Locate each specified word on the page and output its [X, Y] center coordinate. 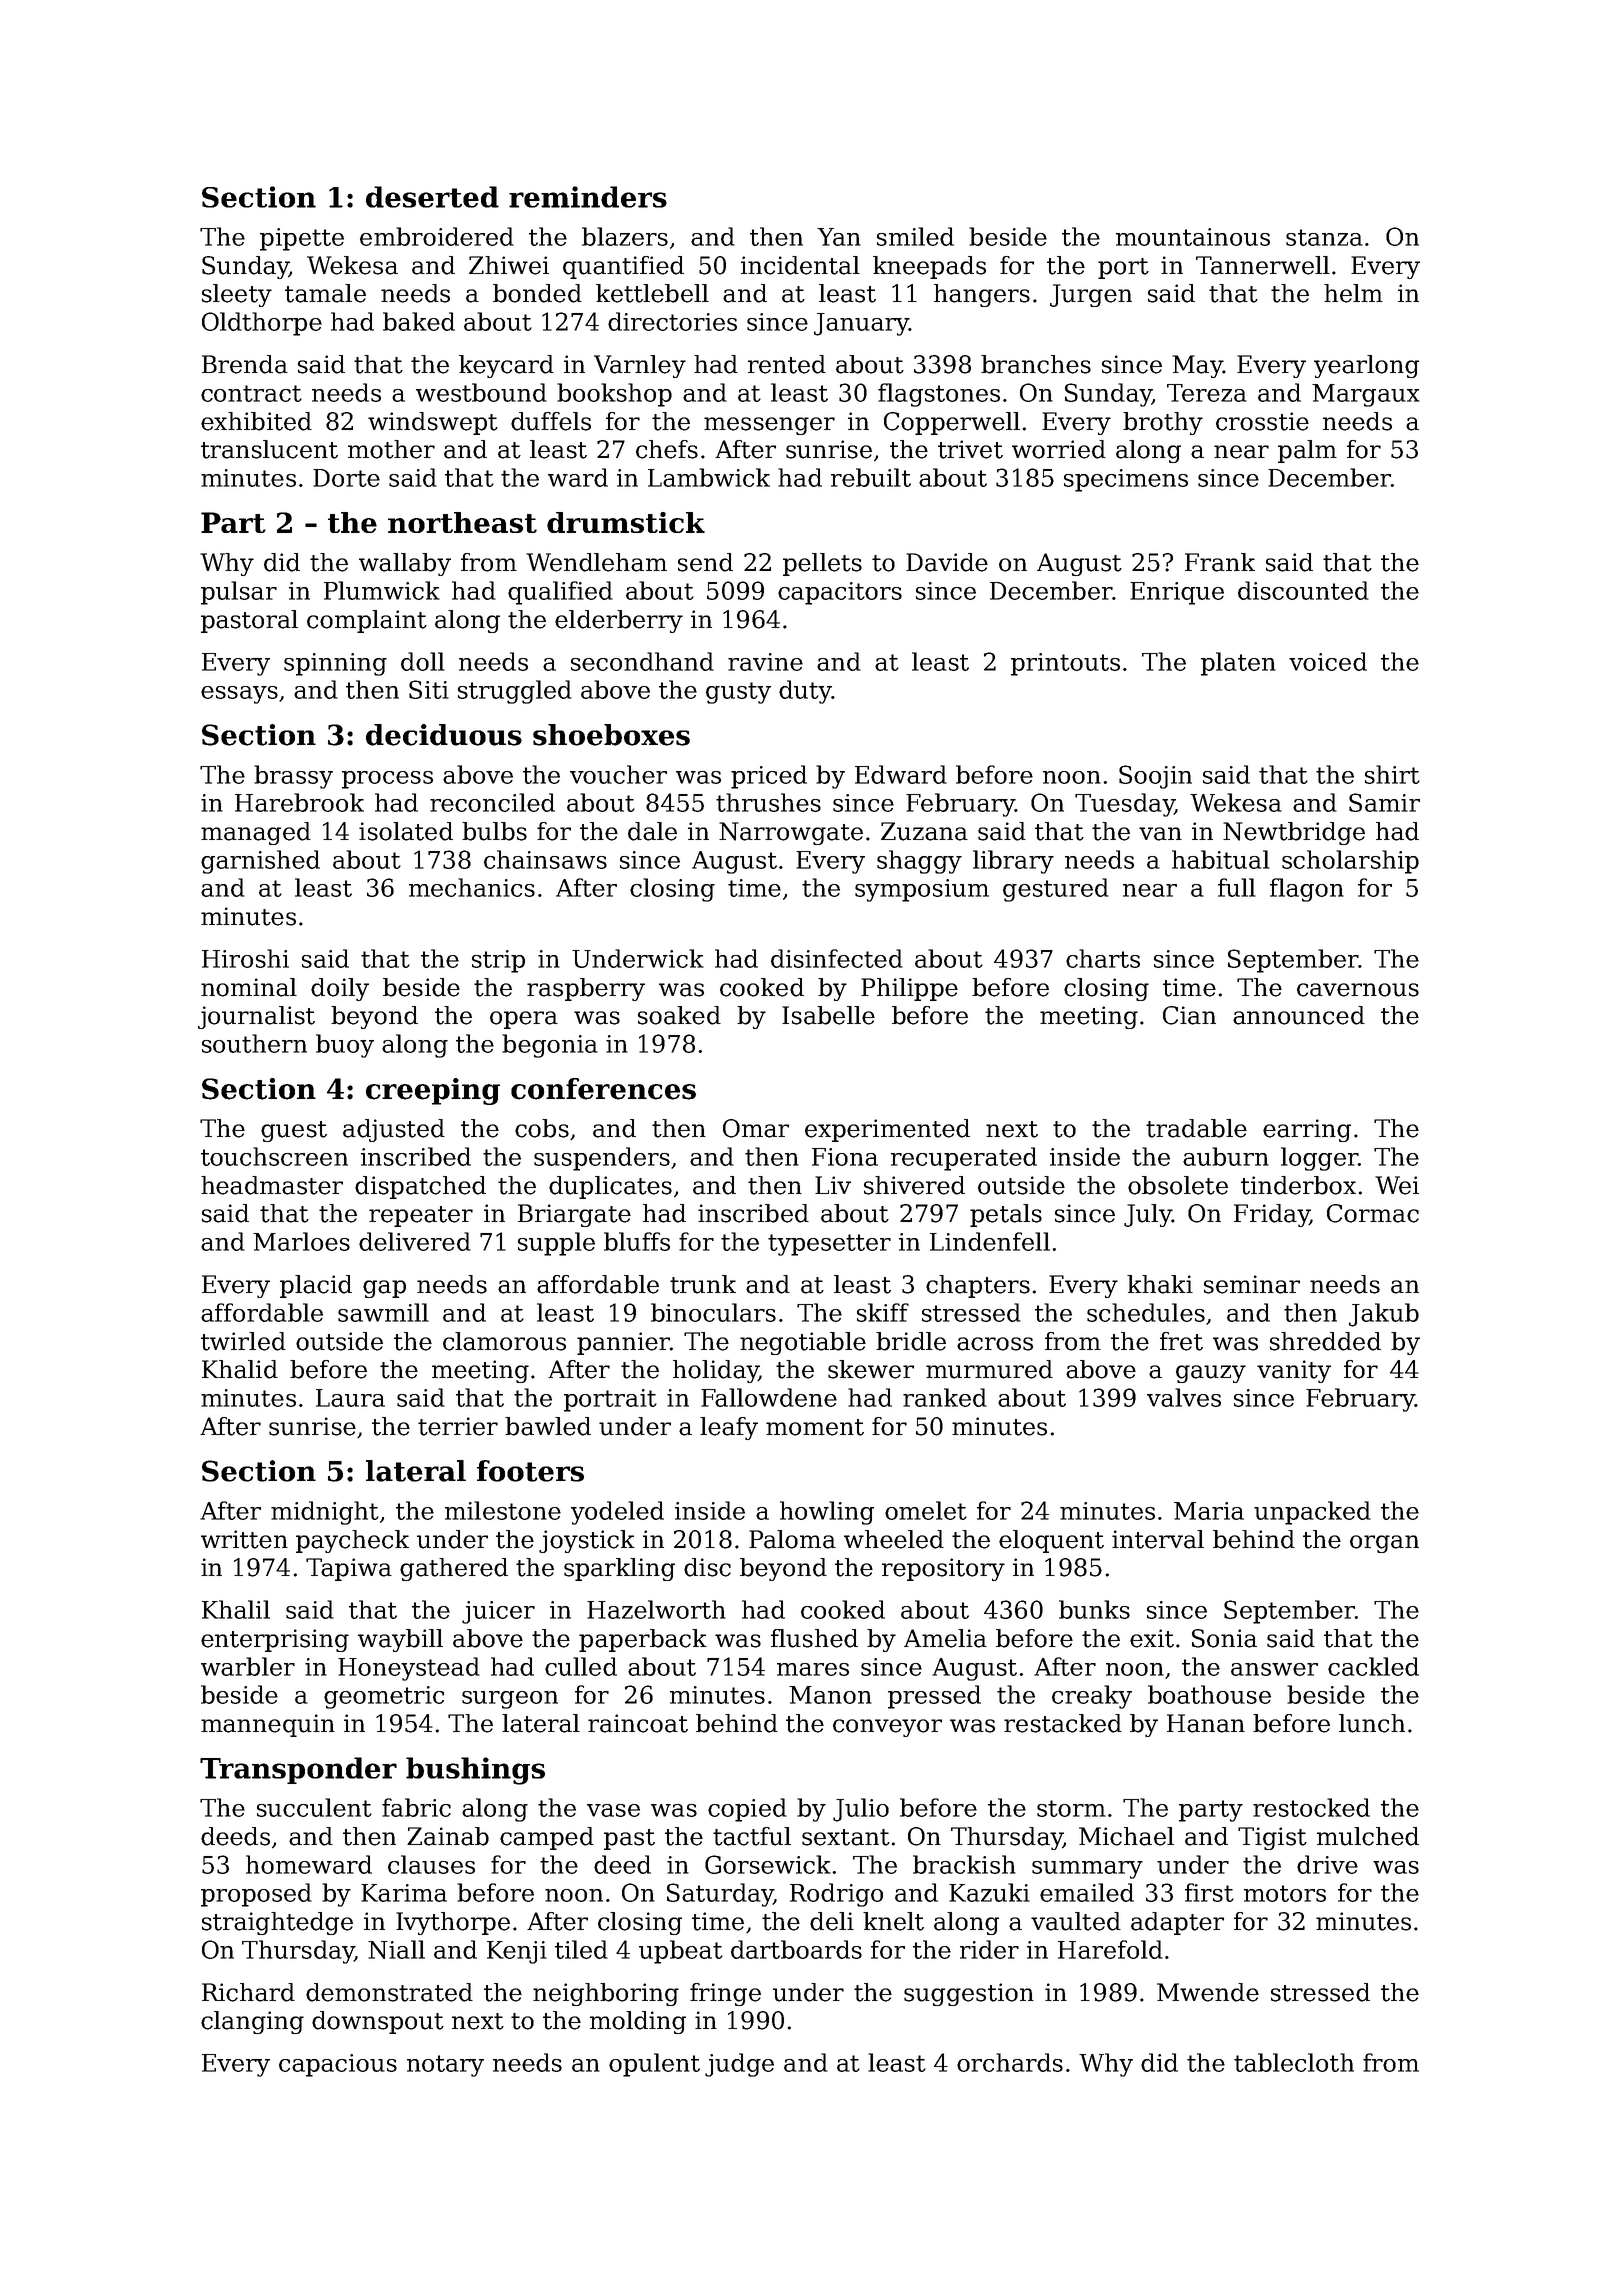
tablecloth [1294, 2062]
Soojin [1155, 777]
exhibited [256, 421]
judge [739, 2065]
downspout [378, 2022]
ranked [945, 1397]
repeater [421, 1216]
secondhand [642, 661]
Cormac [1373, 1213]
